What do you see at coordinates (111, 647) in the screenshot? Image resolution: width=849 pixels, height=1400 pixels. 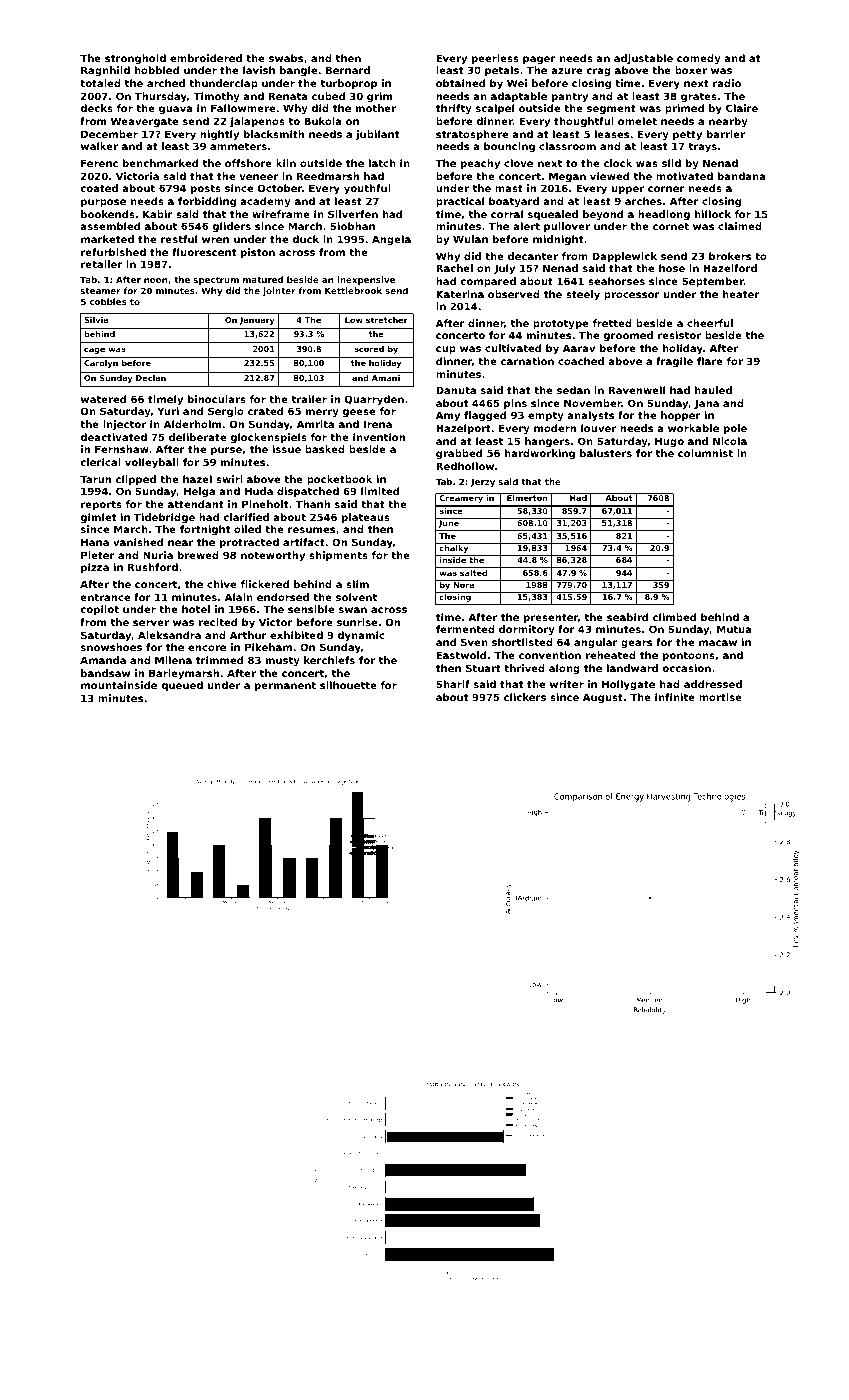 I see `snowshoes` at bounding box center [111, 647].
